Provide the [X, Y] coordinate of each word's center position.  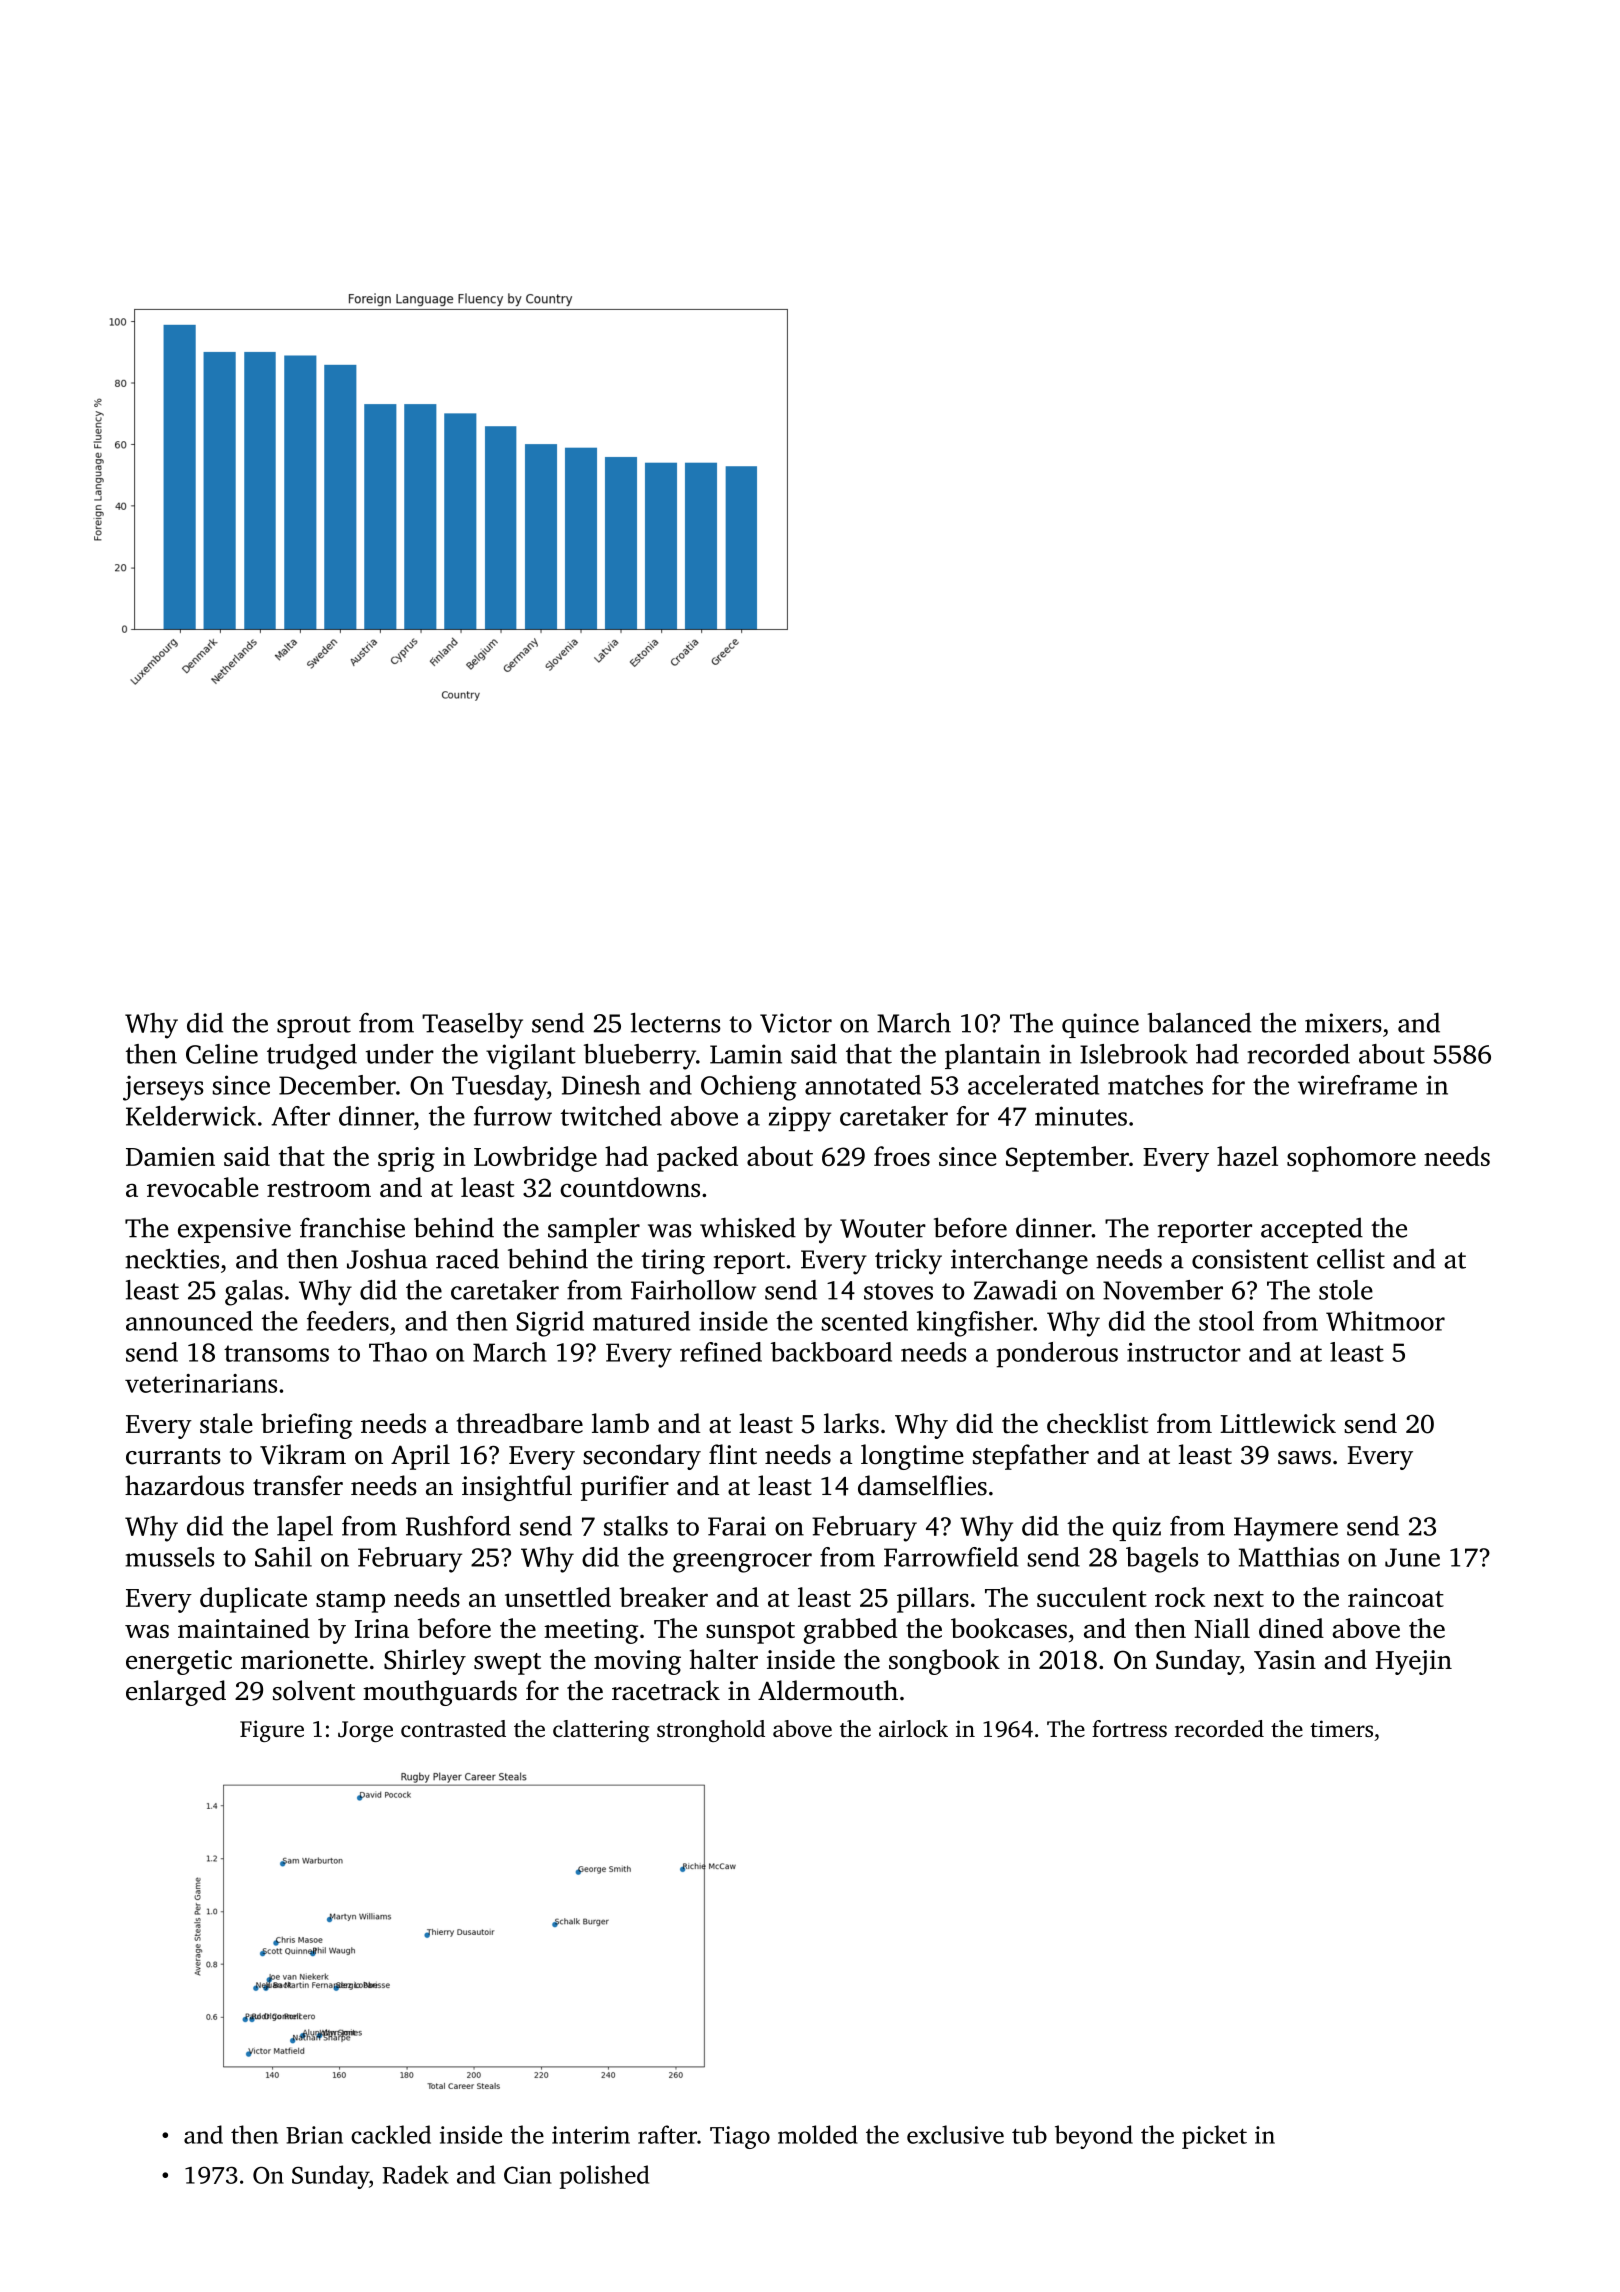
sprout [314, 1027]
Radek [416, 2174]
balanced [1199, 1023]
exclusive [955, 2134]
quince [1100, 1025]
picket [1214, 2137]
